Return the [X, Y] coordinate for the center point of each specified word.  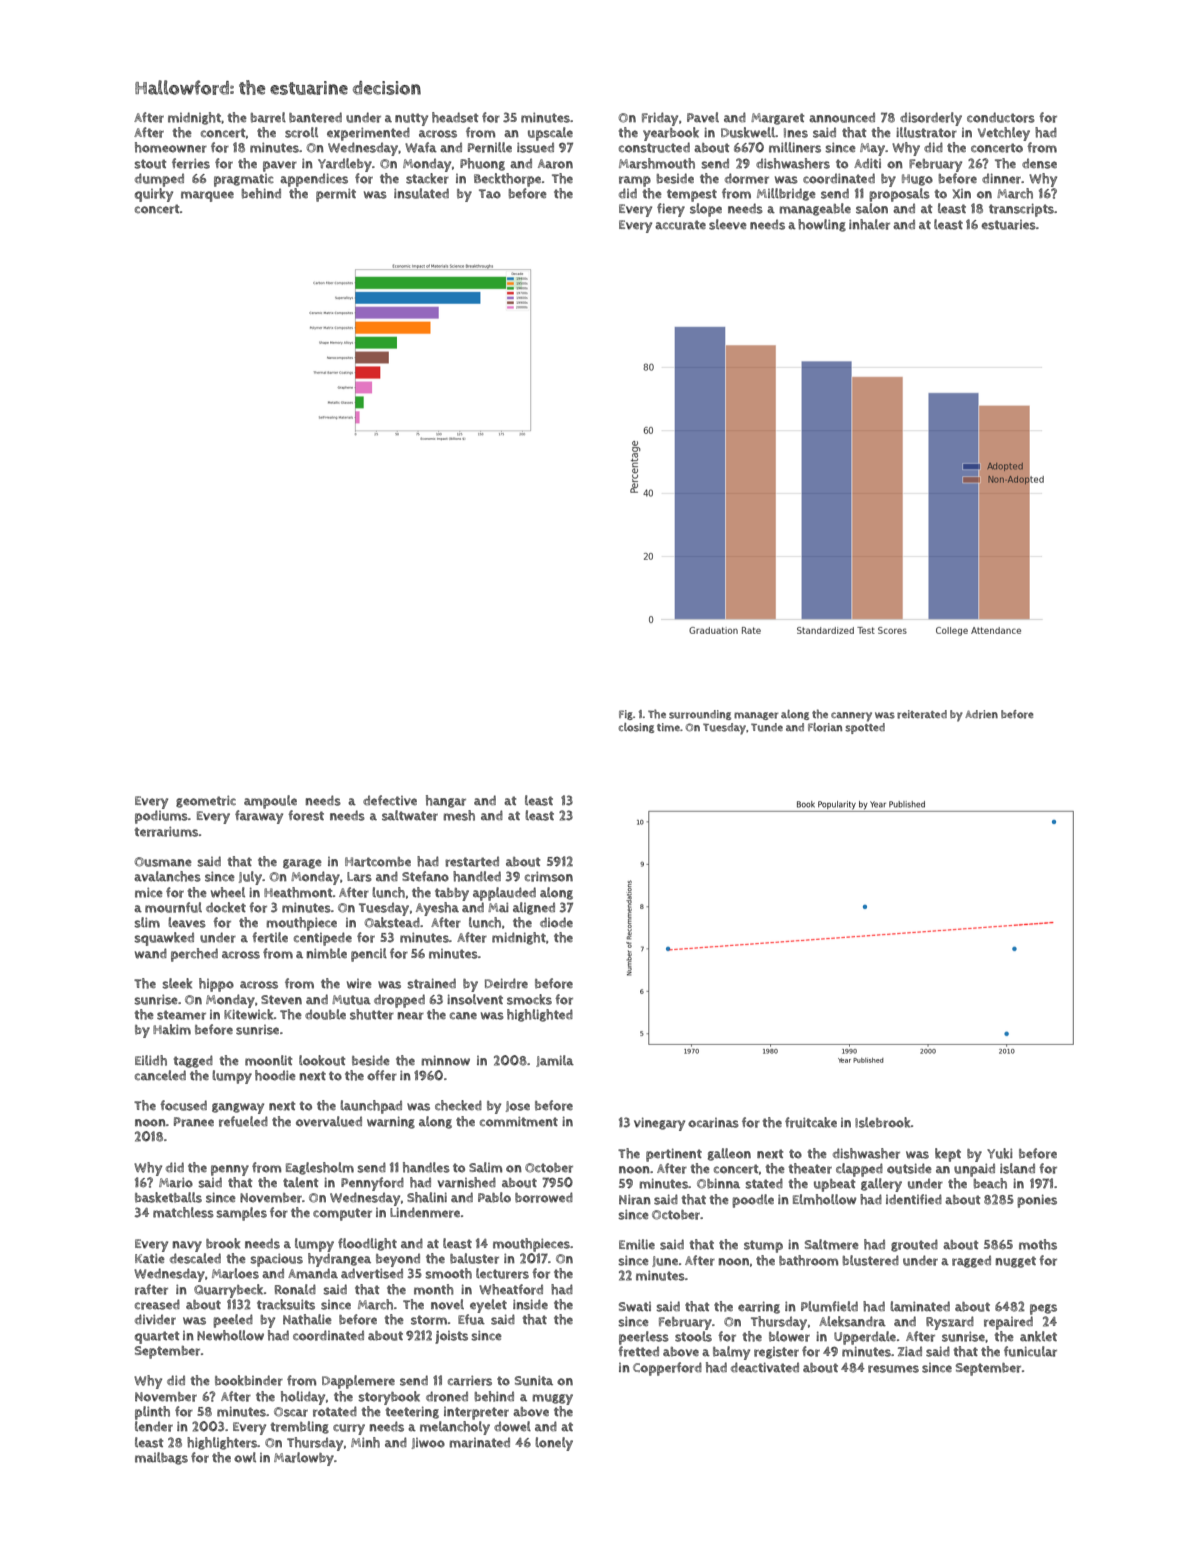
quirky [154, 195]
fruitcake [811, 1122]
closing [636, 728]
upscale [550, 134]
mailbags [161, 1458]
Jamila [555, 1061]
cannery [851, 717]
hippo [216, 985]
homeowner [171, 147]
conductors [1001, 117]
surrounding [700, 715]
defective [390, 800]
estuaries [1008, 225]
